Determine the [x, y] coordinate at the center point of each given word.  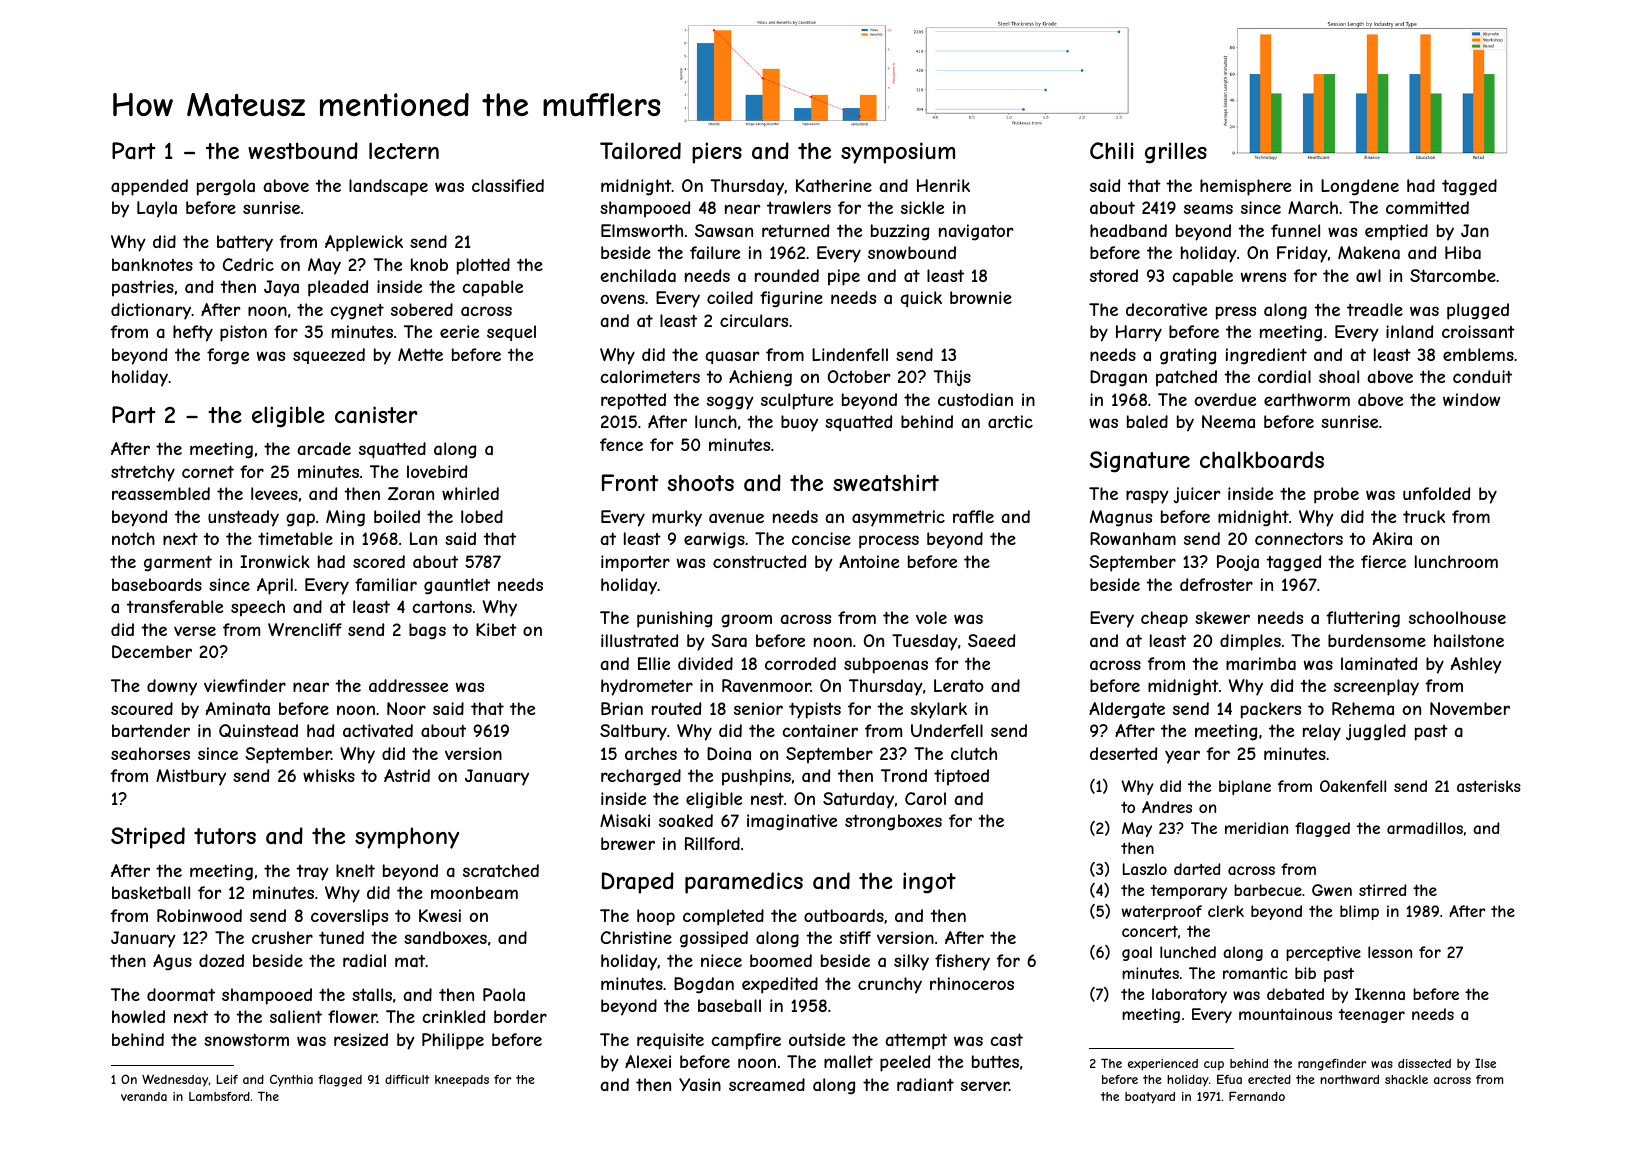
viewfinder [245, 685]
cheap [1164, 619]
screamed [767, 1084]
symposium [898, 153]
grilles [1176, 153]
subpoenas [886, 665]
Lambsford [219, 1096]
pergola [226, 187]
